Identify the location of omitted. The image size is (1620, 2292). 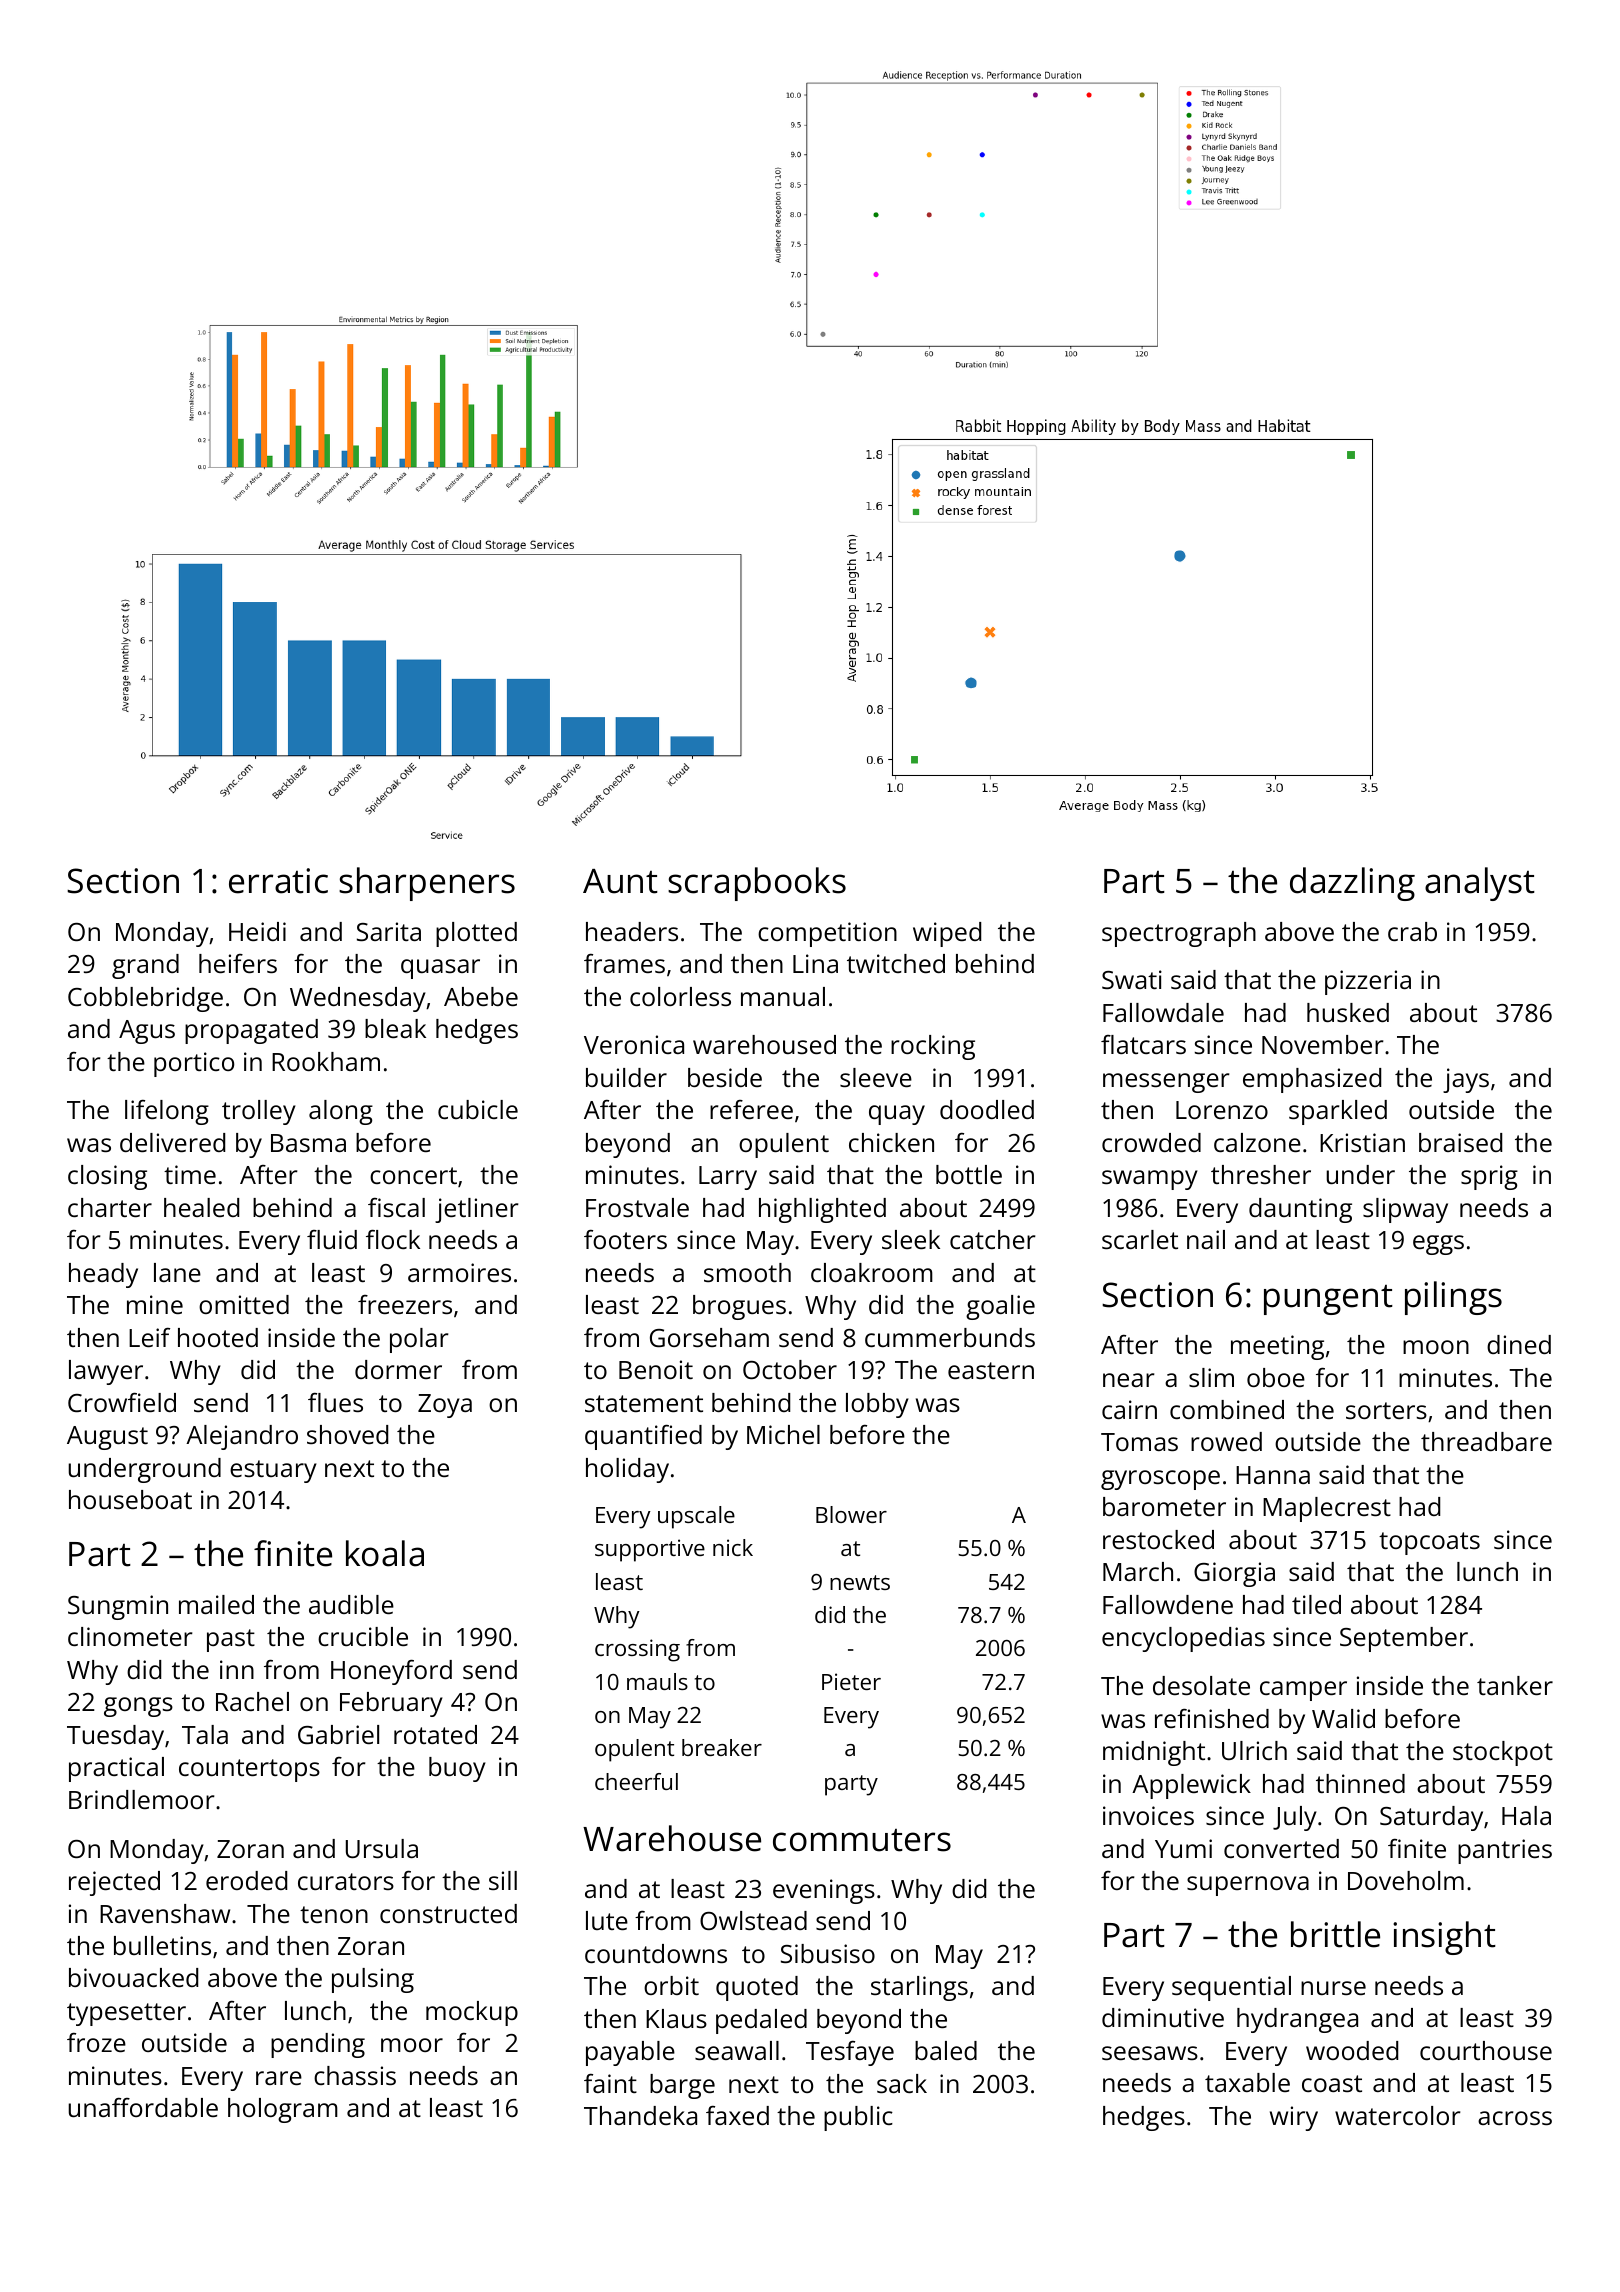
(244, 1304).
